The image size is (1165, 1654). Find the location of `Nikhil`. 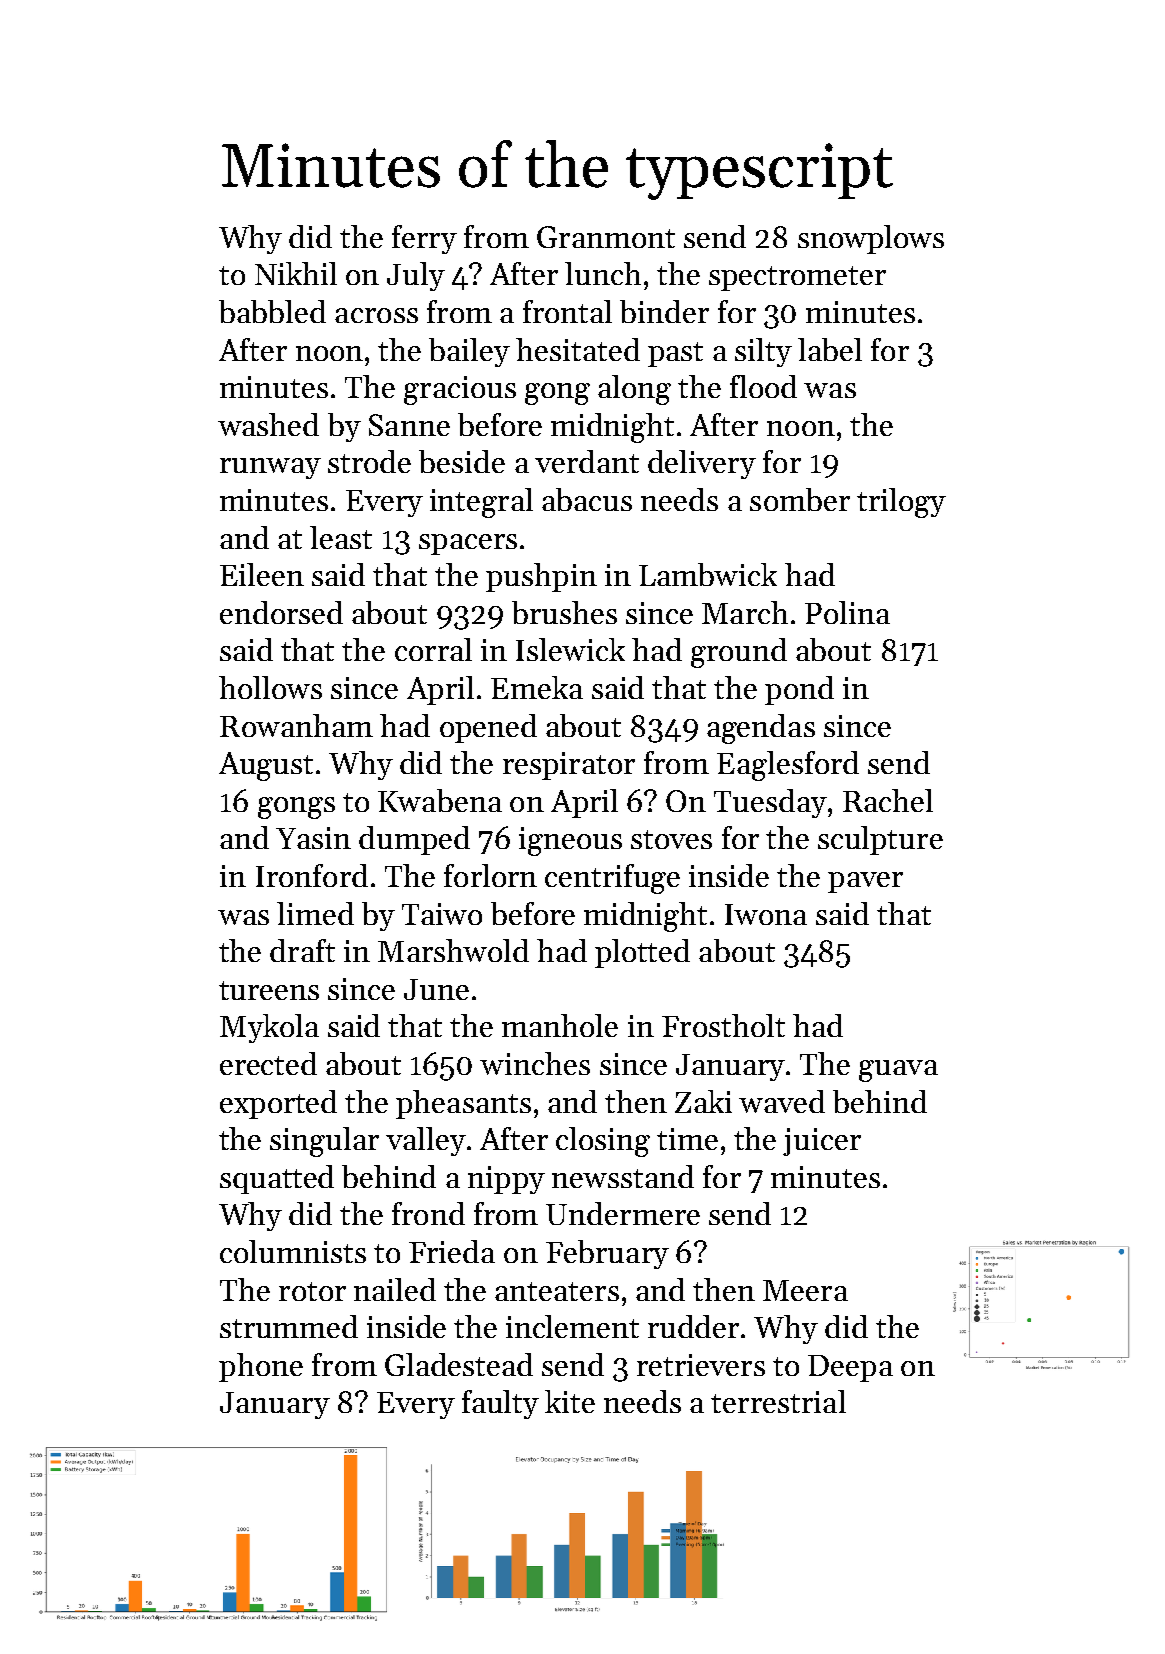

Nikhil is located at coordinates (296, 273).
